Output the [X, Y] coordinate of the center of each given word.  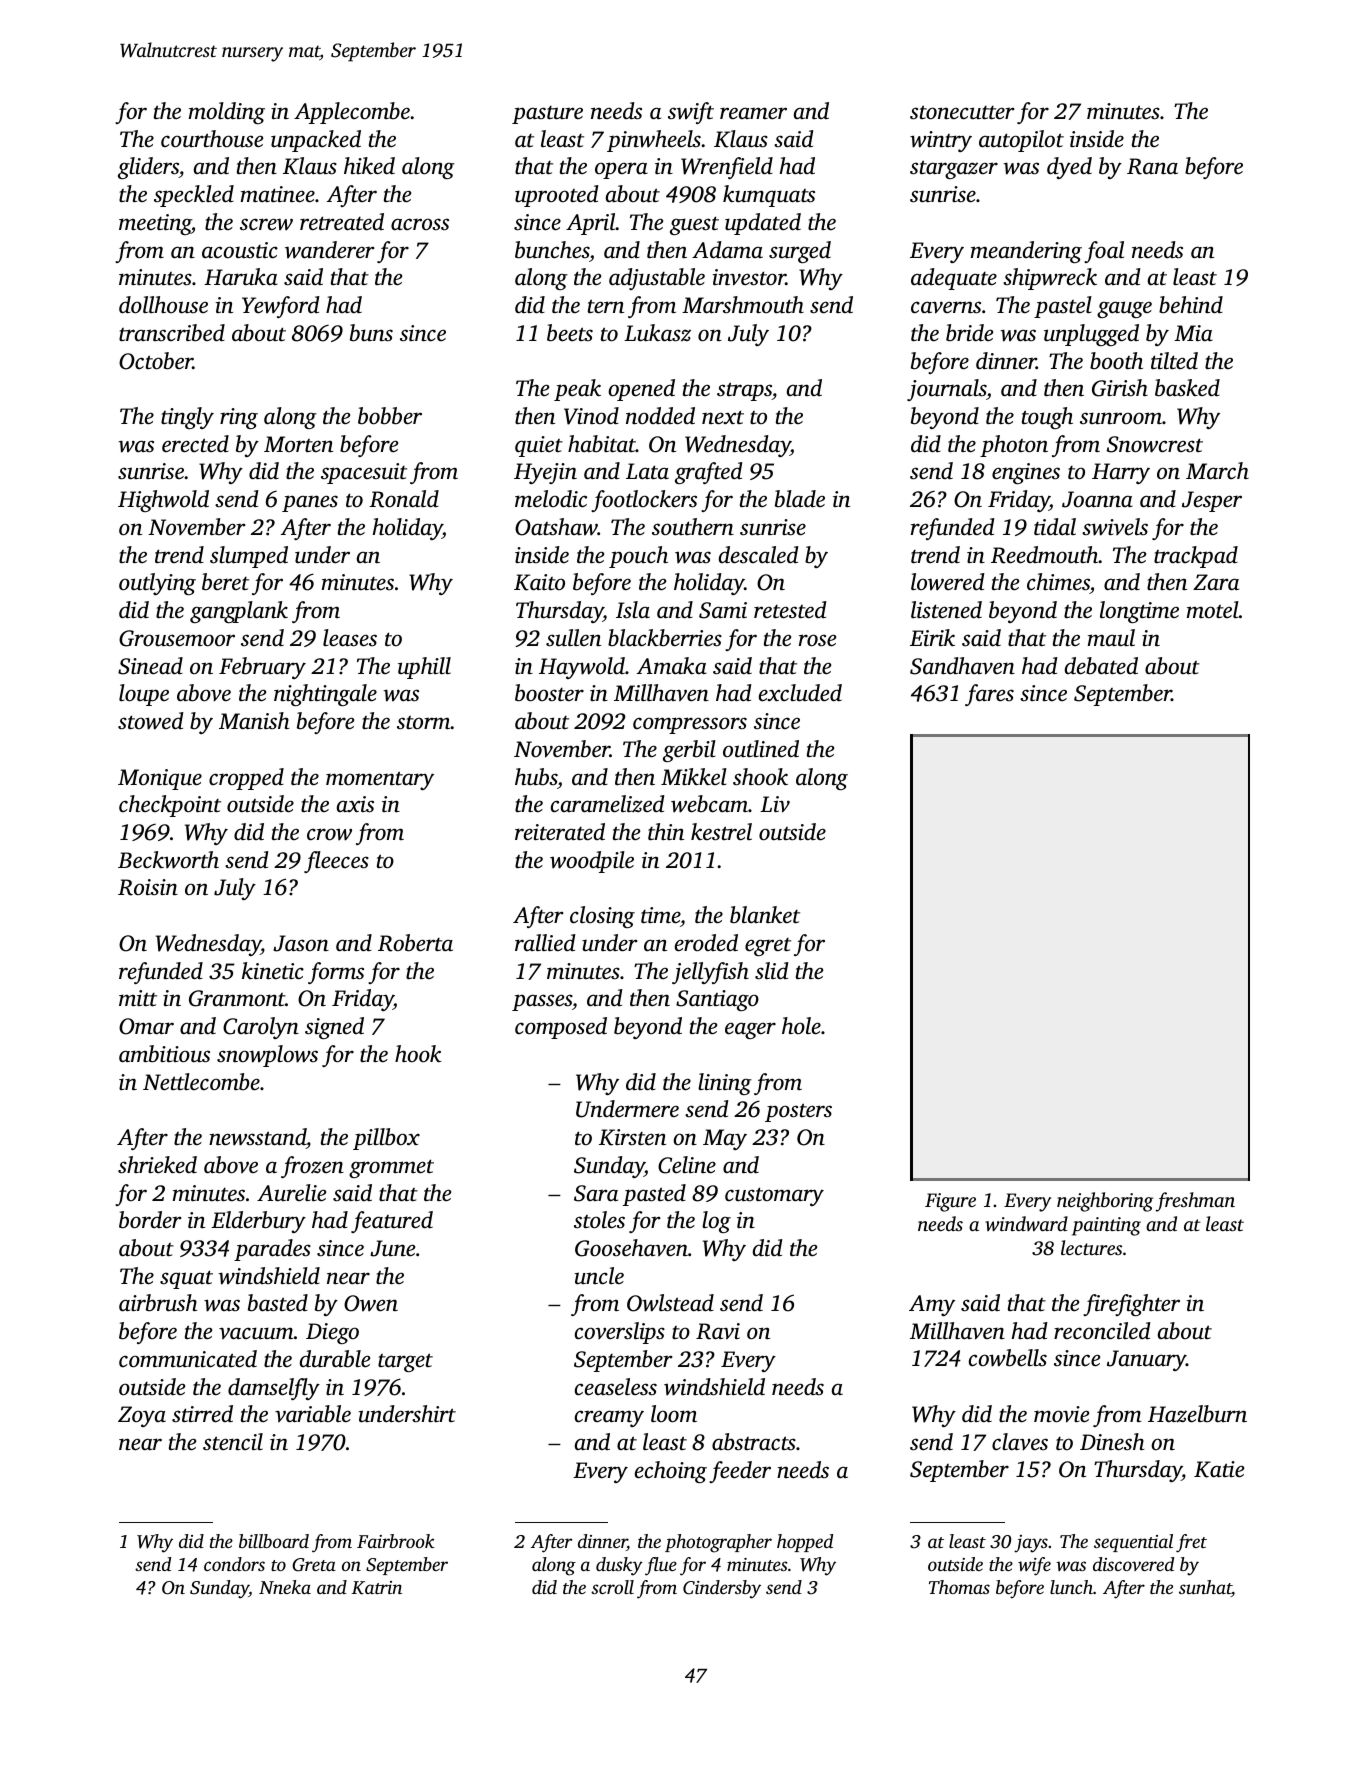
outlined [761, 749]
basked [1187, 388]
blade [800, 499]
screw [266, 224]
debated [1101, 666]
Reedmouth [1045, 555]
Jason [301, 943]
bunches [552, 250]
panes [310, 503]
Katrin [376, 1588]
